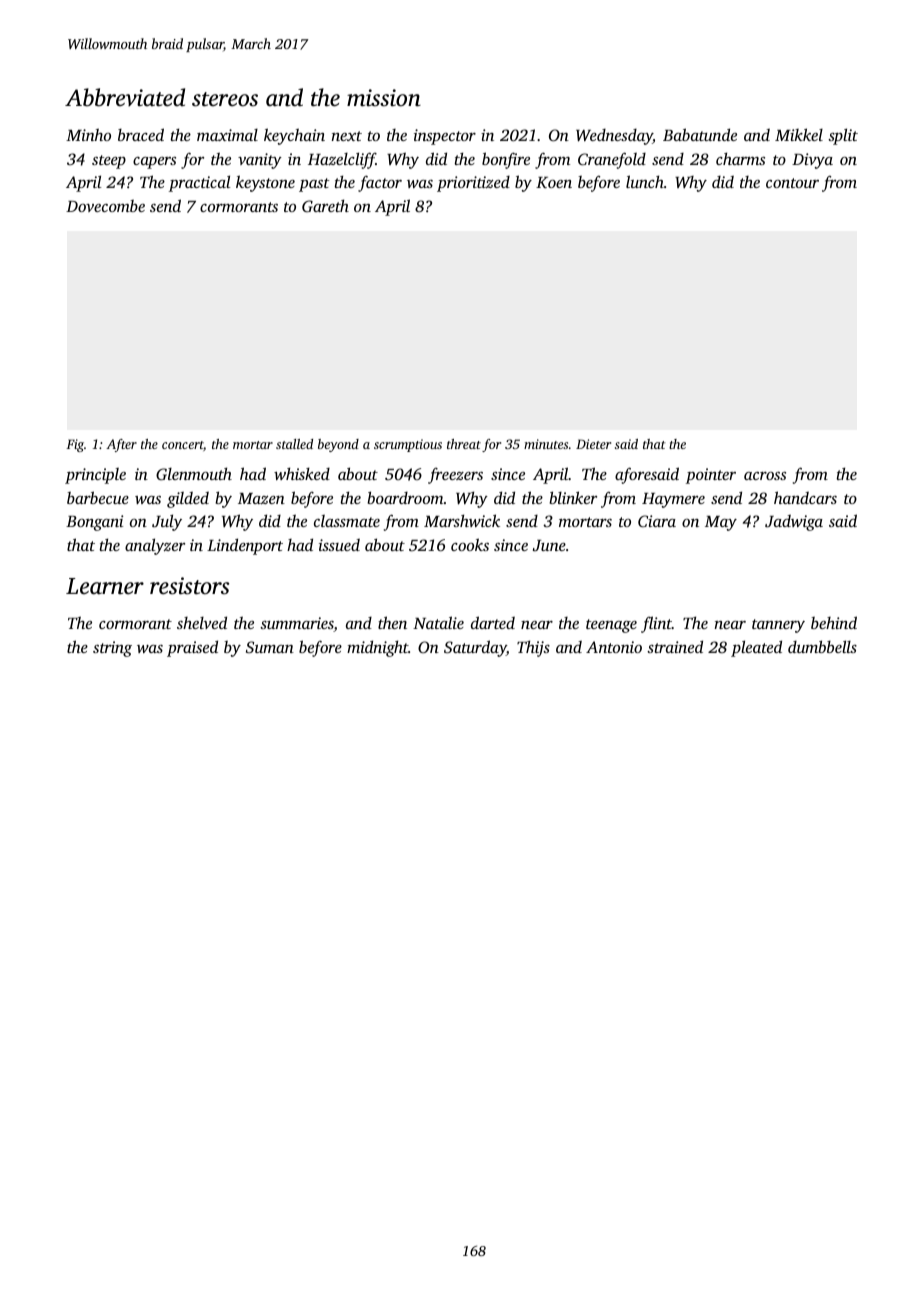 The height and width of the page is (1308, 924). What do you see at coordinates (794, 523) in the page?
I see `Jadwiga` at bounding box center [794, 523].
